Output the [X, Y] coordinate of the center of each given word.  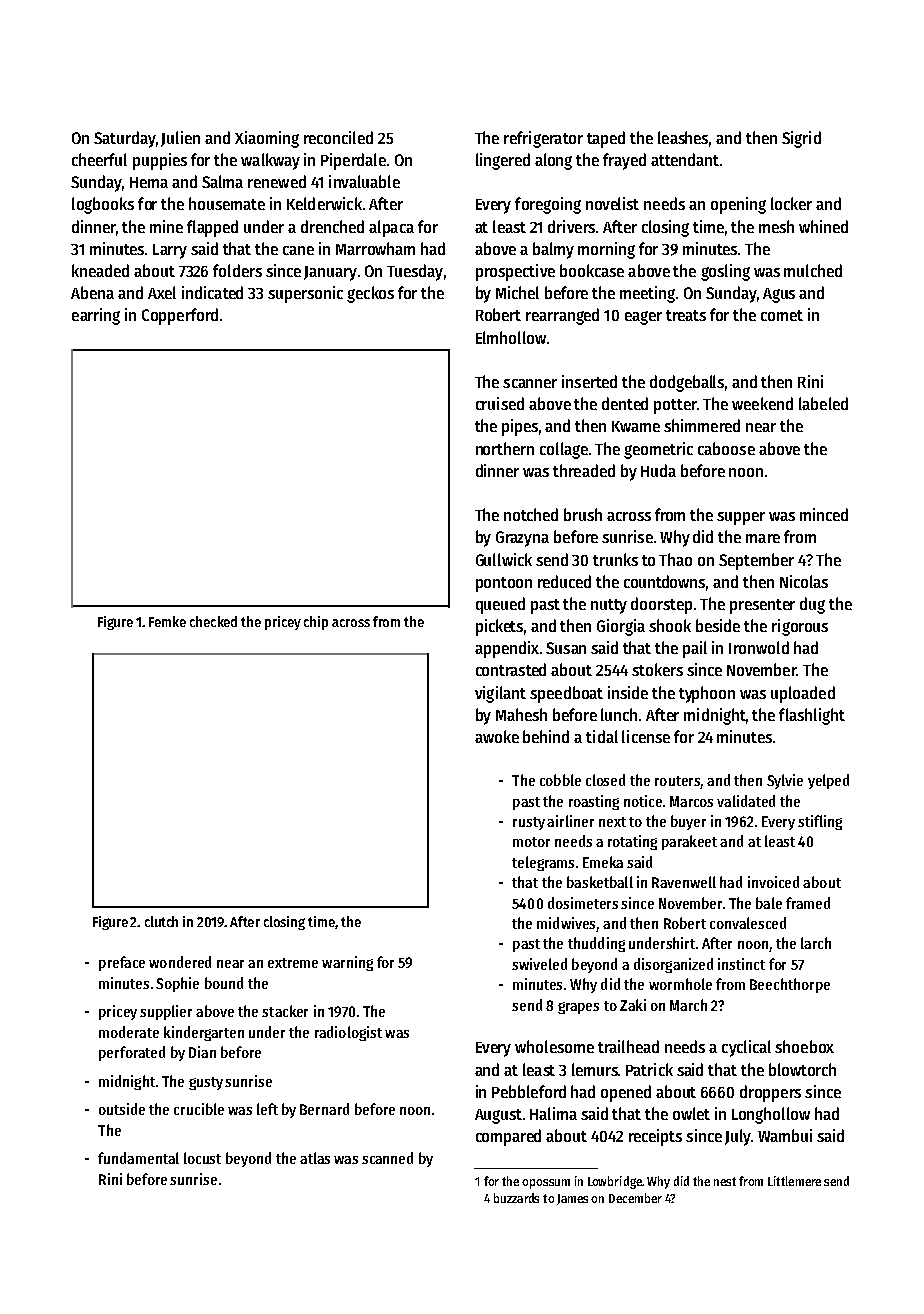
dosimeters [583, 903]
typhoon [707, 694]
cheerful [99, 159]
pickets [499, 627]
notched [531, 514]
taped [606, 139]
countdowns [664, 581]
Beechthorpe [790, 985]
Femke [167, 621]
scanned [387, 1158]
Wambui [785, 1135]
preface [122, 963]
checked [213, 621]
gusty [206, 1083]
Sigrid [801, 139]
